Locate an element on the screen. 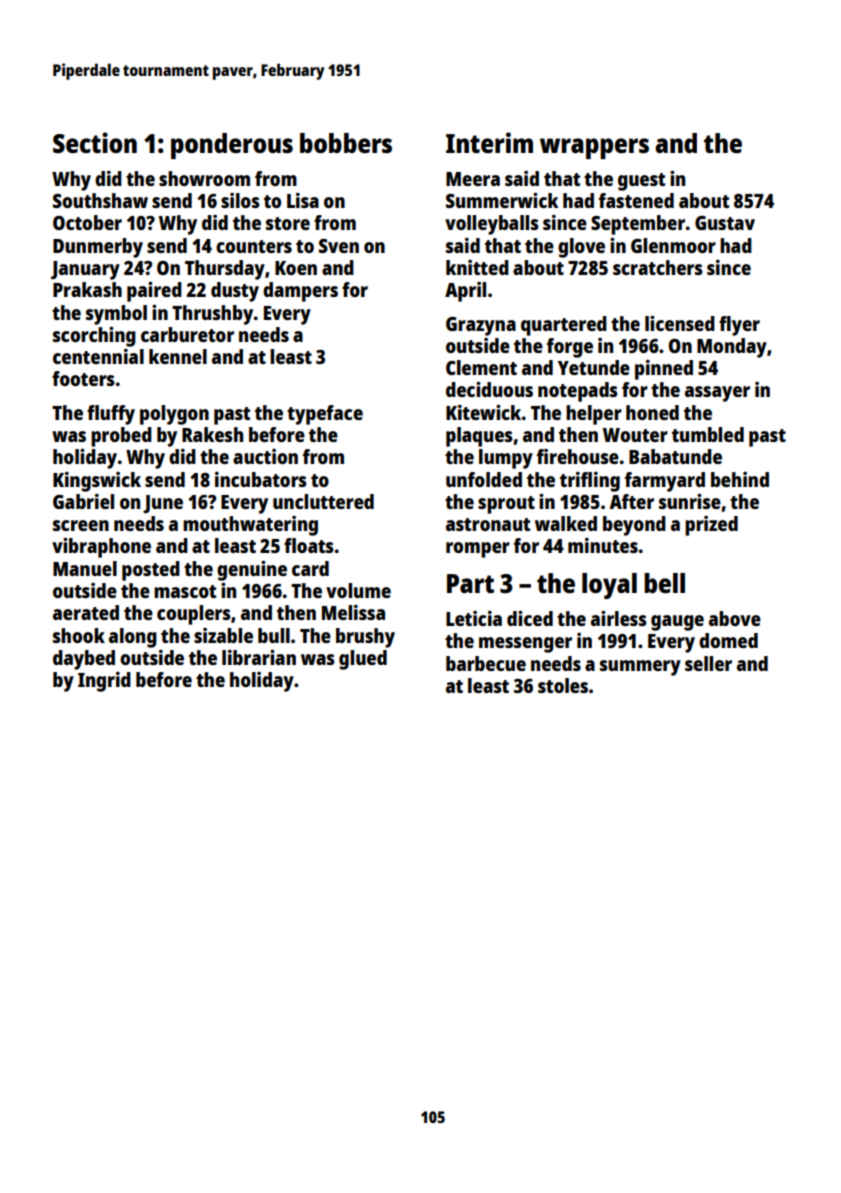 Image resolution: width=841 pixels, height=1193 pixels. sunrise is located at coordinates (690, 501).
